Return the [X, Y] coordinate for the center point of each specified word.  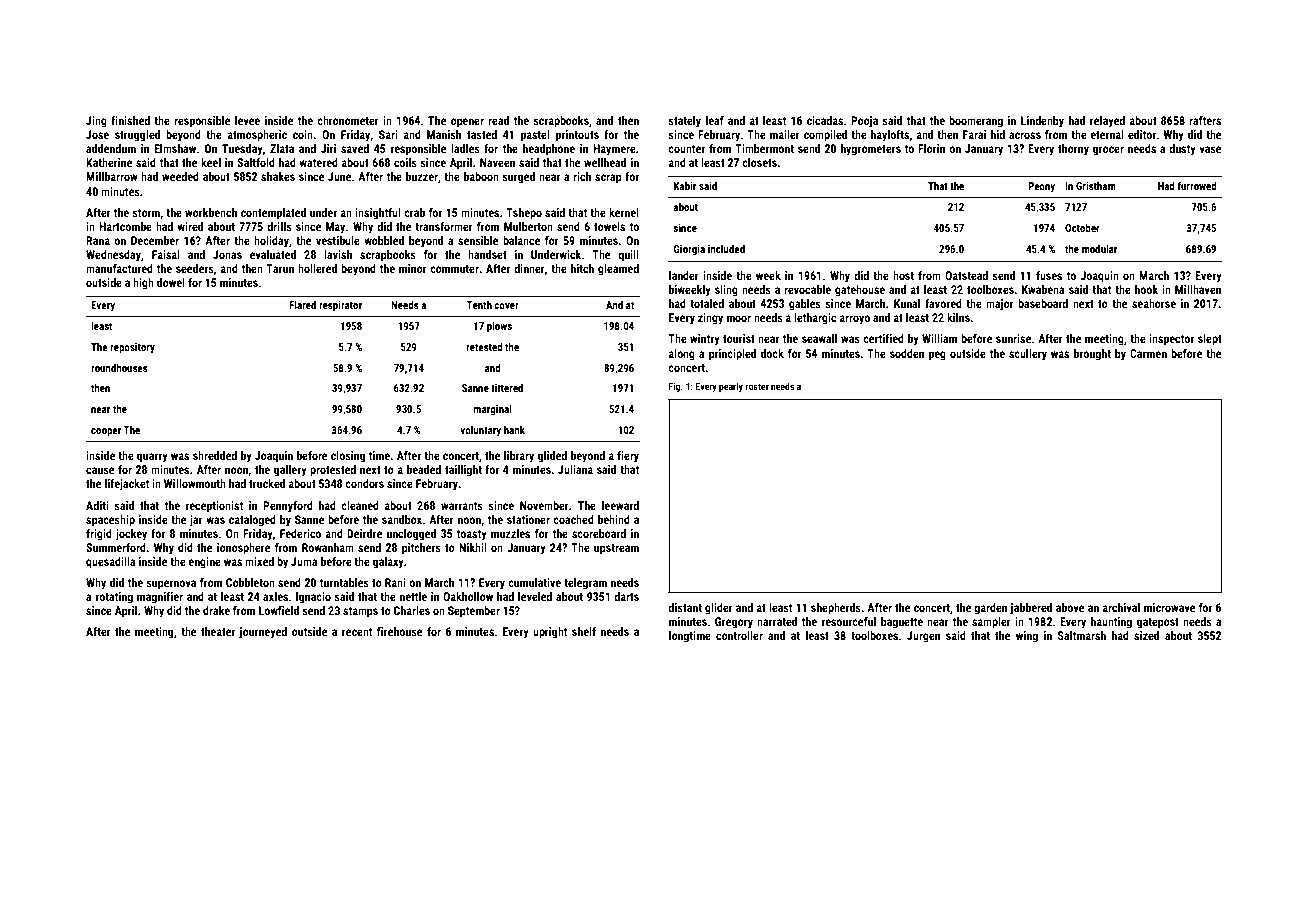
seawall [819, 338]
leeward [620, 505]
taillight [463, 471]
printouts [577, 136]
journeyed [263, 633]
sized [1146, 635]
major [1000, 305]
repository [132, 348]
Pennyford [288, 507]
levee [247, 120]
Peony [1041, 187]
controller [739, 635]
